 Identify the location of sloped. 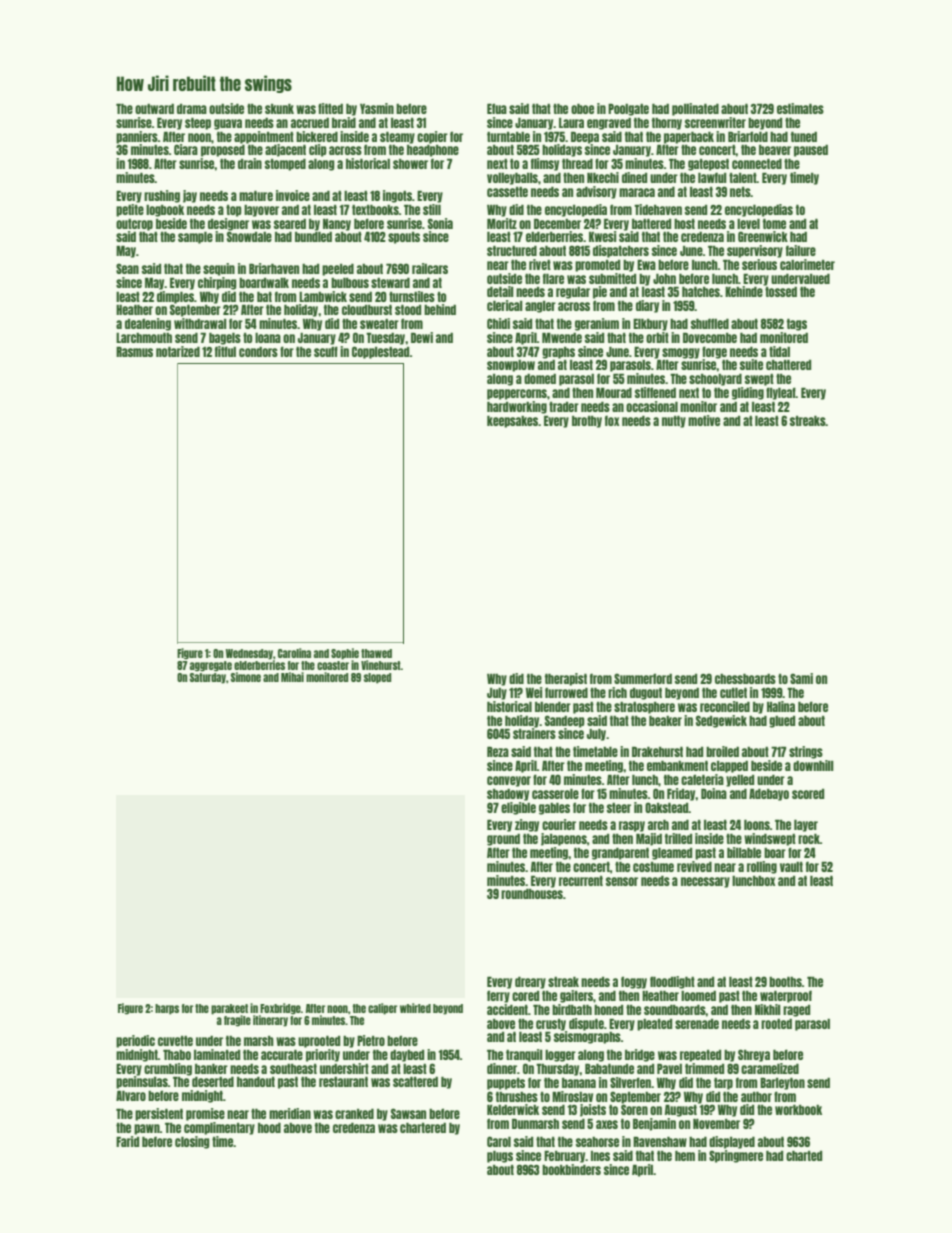
(377, 678).
